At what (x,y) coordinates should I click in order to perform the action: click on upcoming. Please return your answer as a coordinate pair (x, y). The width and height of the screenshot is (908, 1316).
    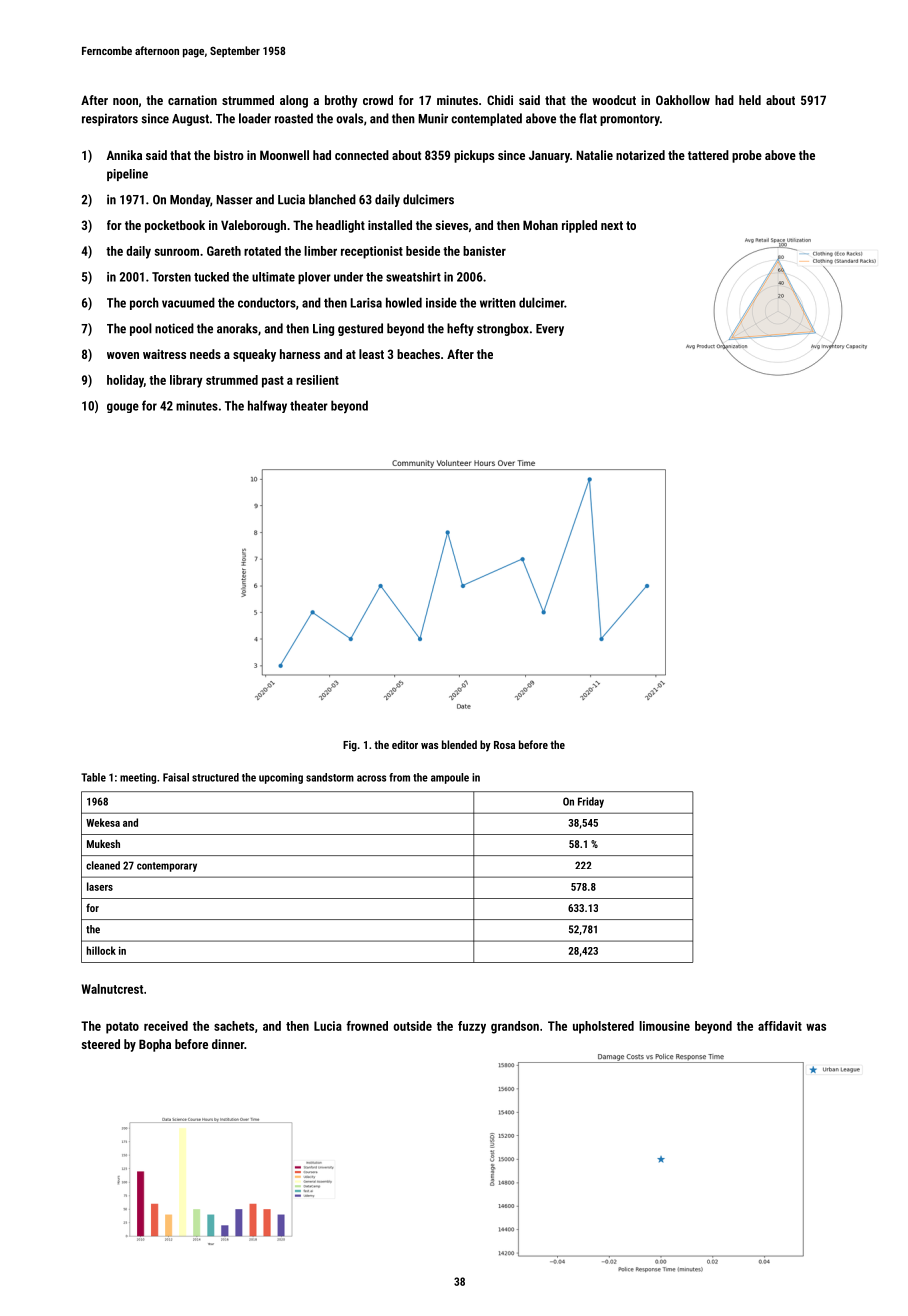
    Looking at the image, I should click on (281, 778).
